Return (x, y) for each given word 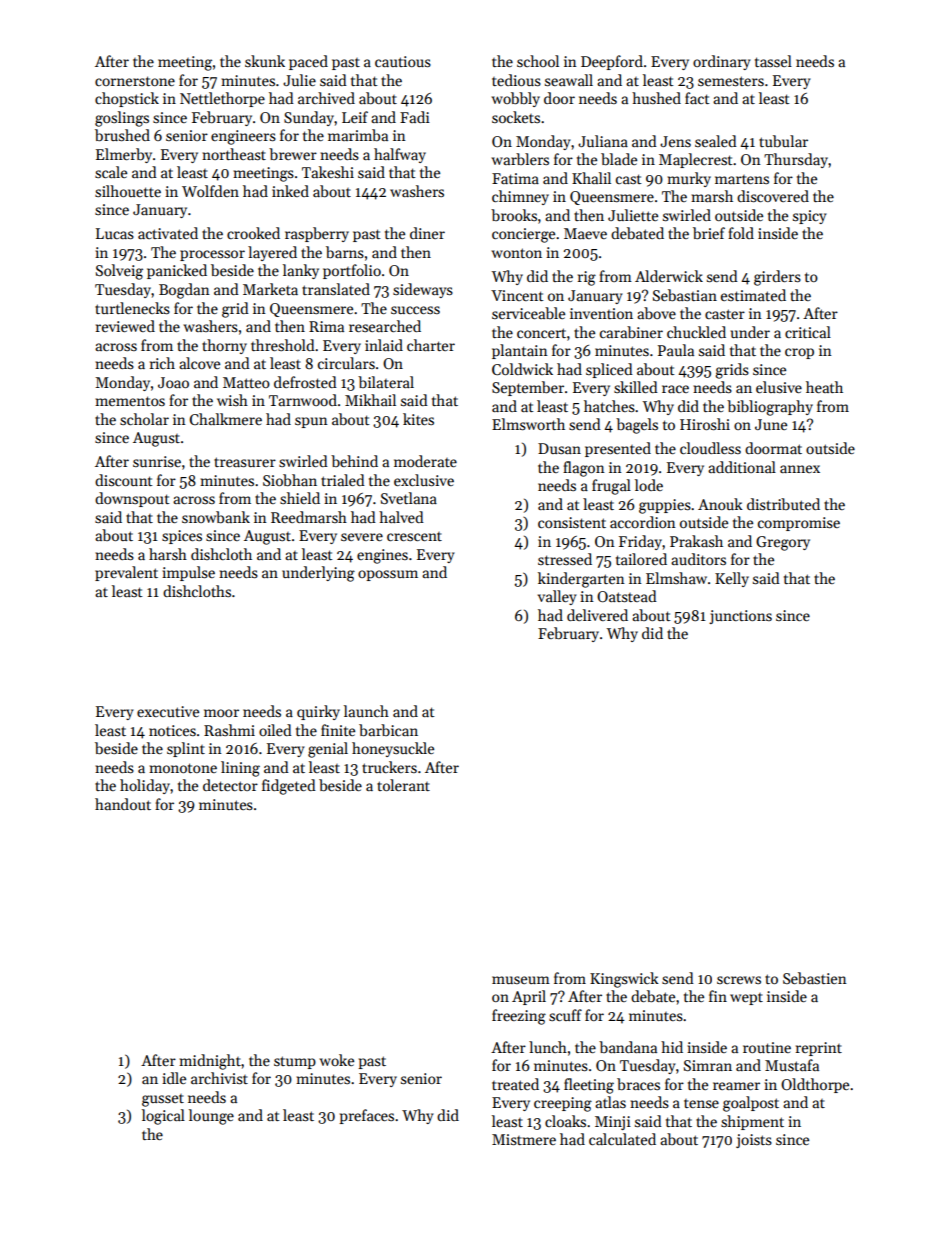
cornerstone (135, 81)
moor (221, 713)
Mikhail (370, 400)
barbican (388, 730)
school (538, 61)
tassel (773, 61)
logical (163, 1117)
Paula (676, 350)
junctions (740, 617)
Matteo (246, 382)
